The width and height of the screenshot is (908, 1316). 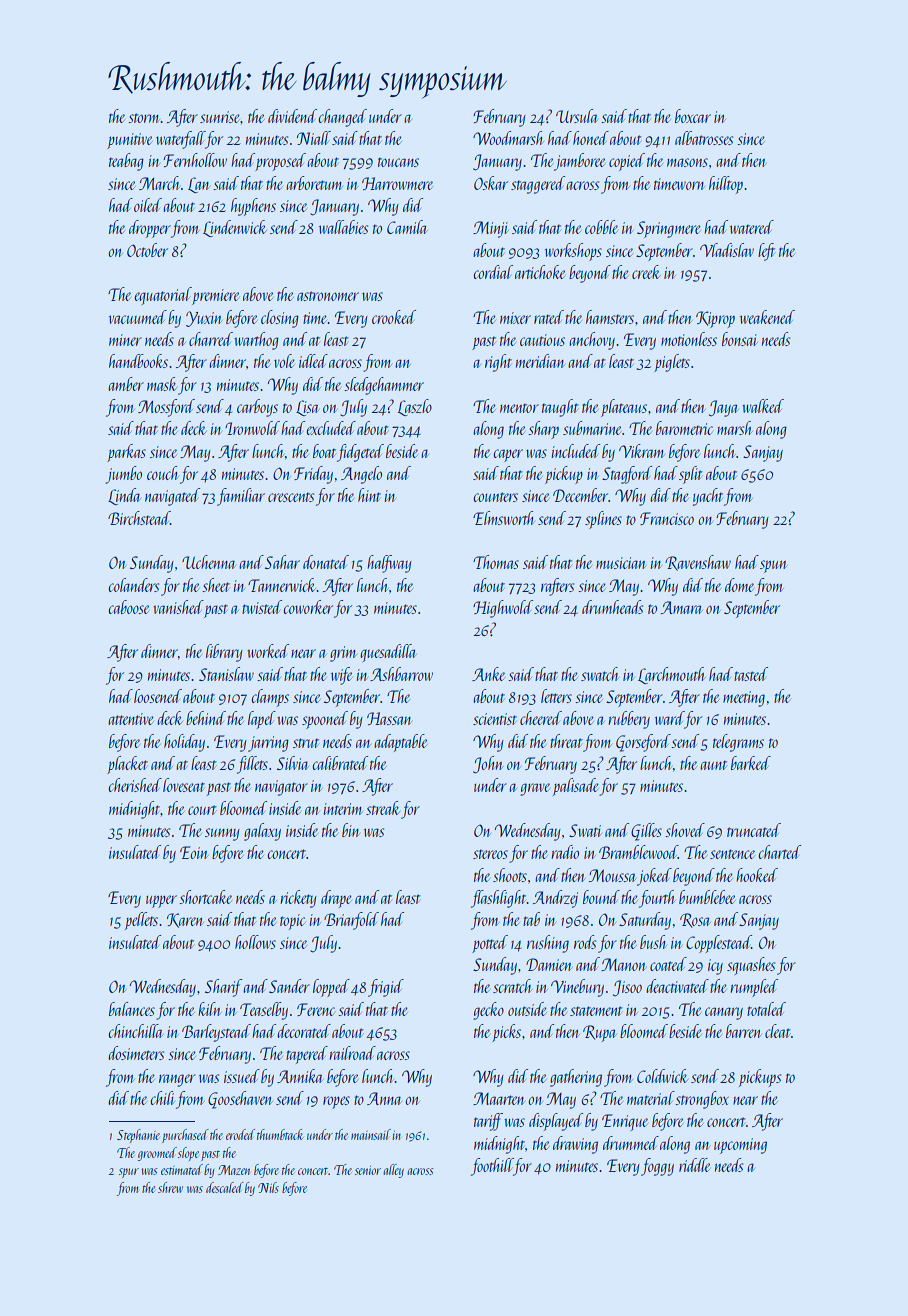 What do you see at coordinates (132, 1009) in the screenshot?
I see `balances` at bounding box center [132, 1009].
